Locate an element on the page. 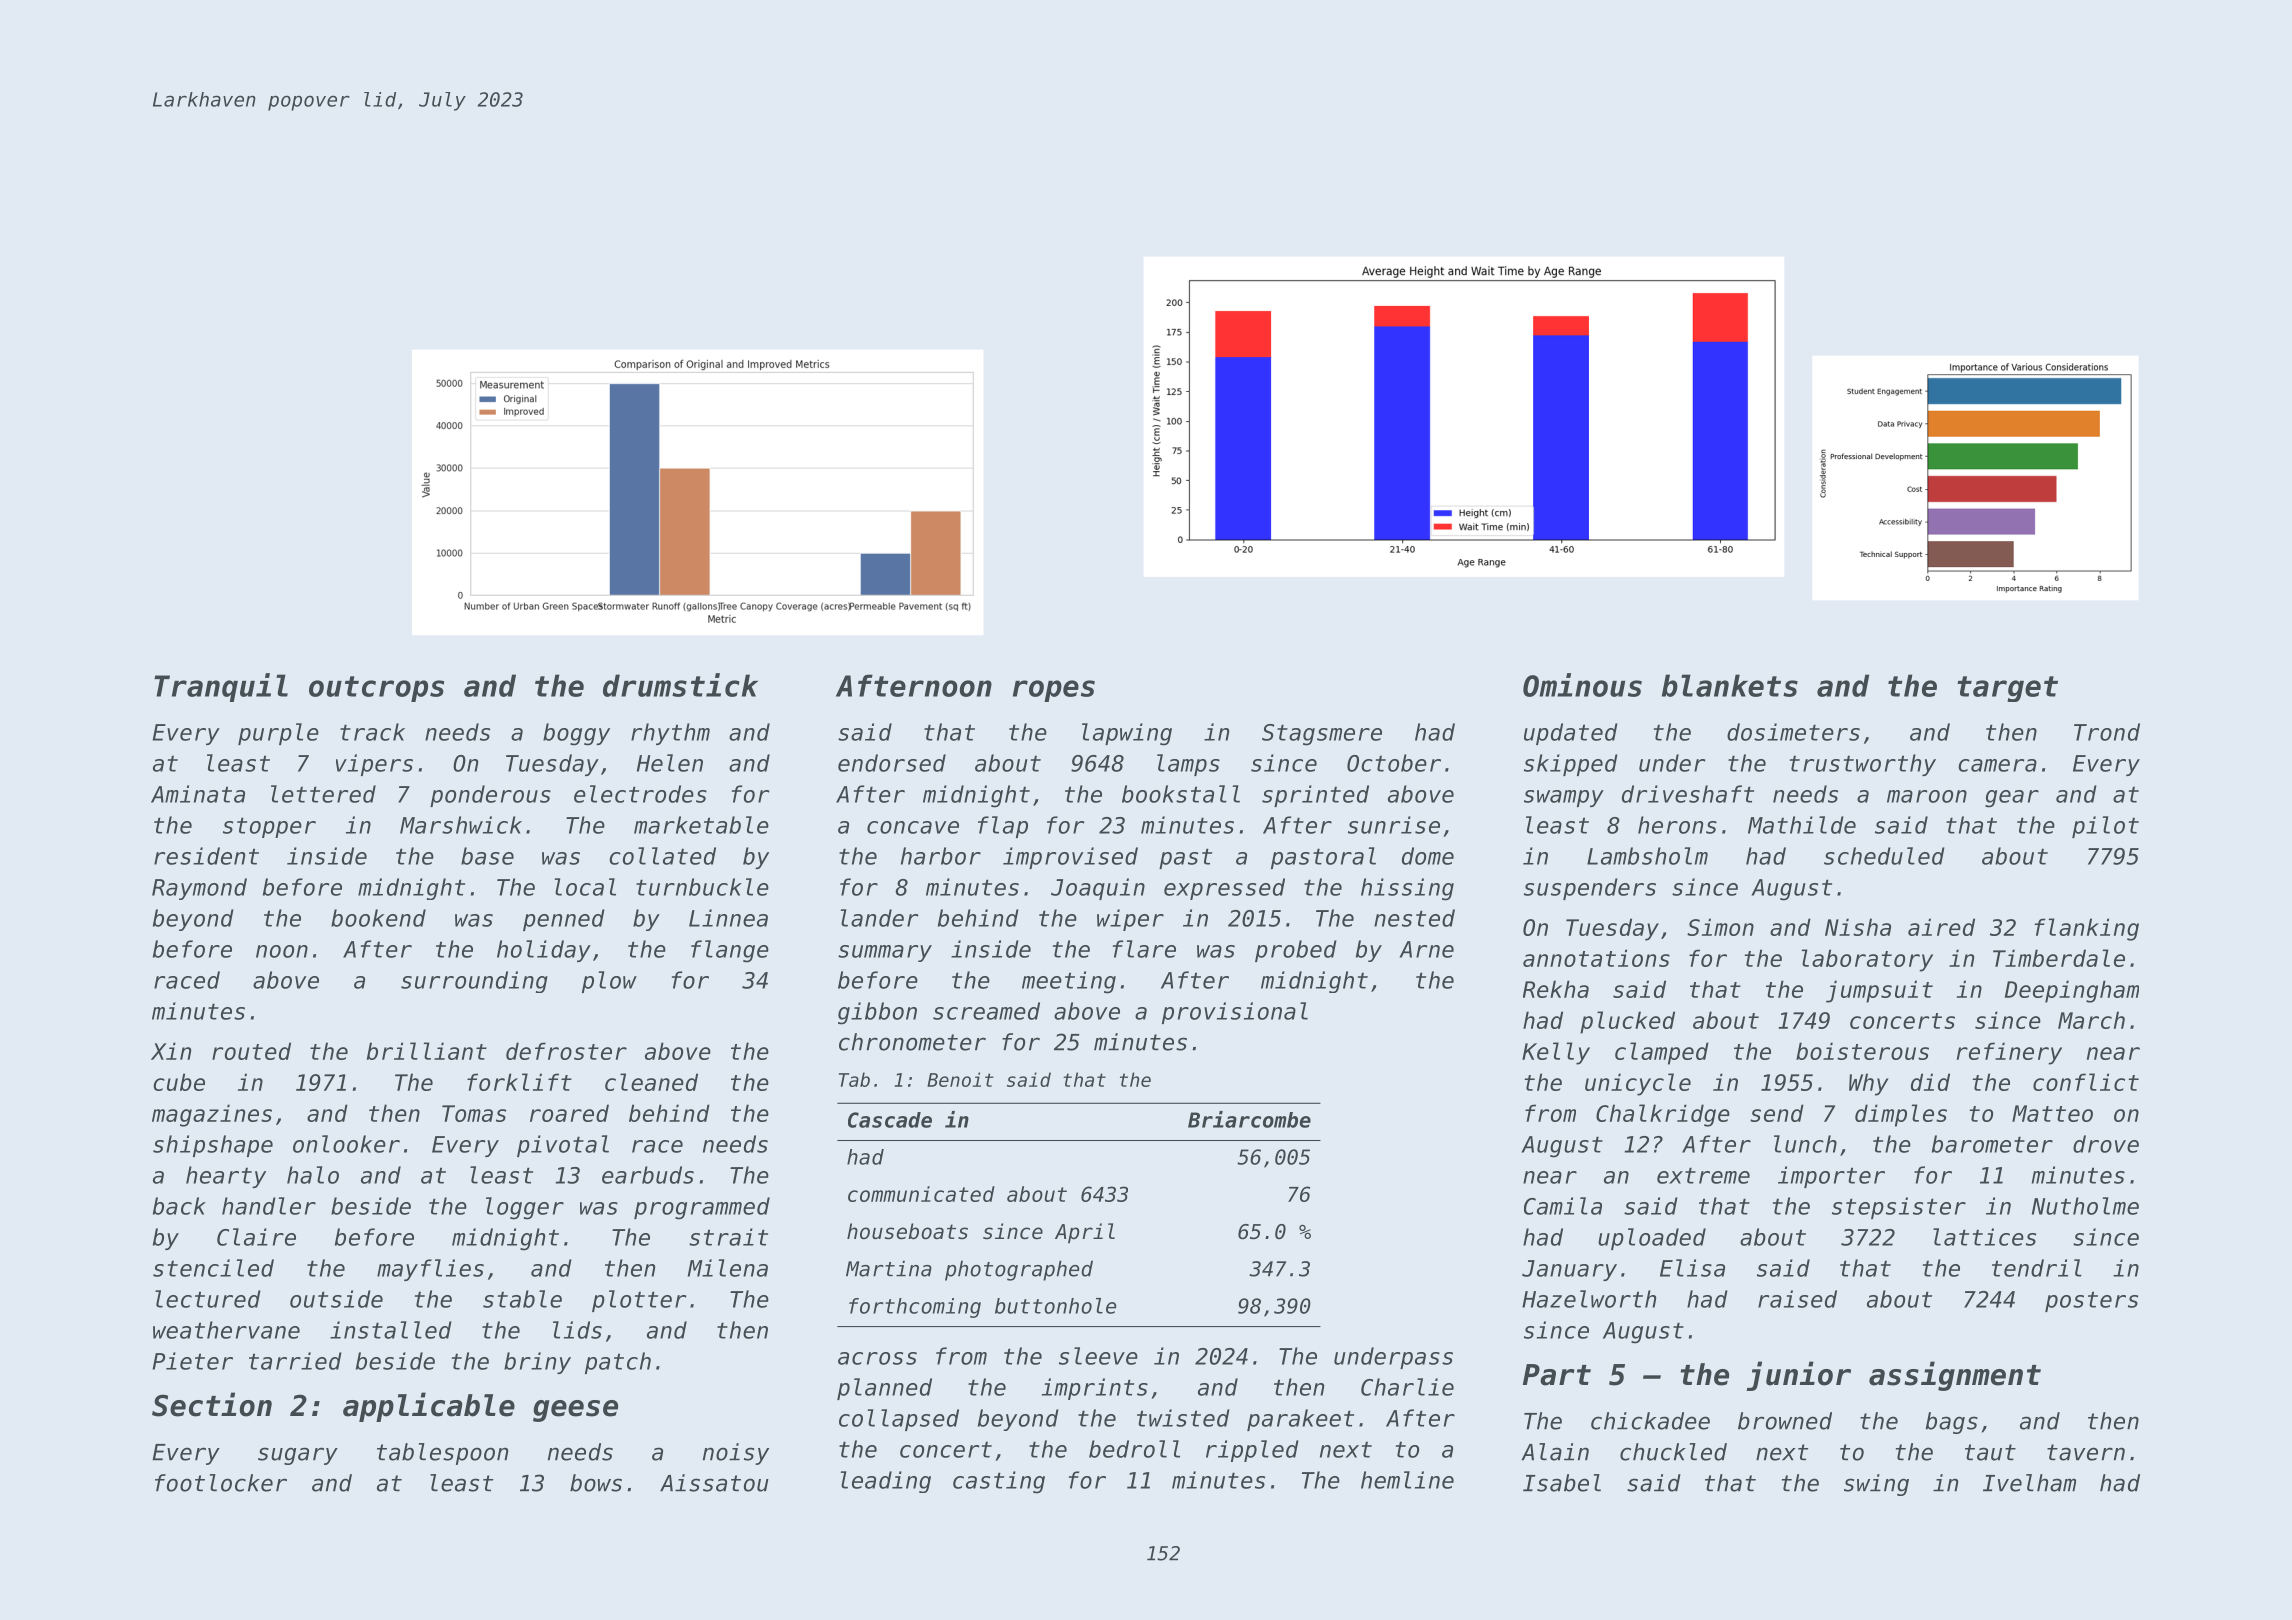 The height and width of the page is (1620, 2292). ropes is located at coordinates (1054, 691).
